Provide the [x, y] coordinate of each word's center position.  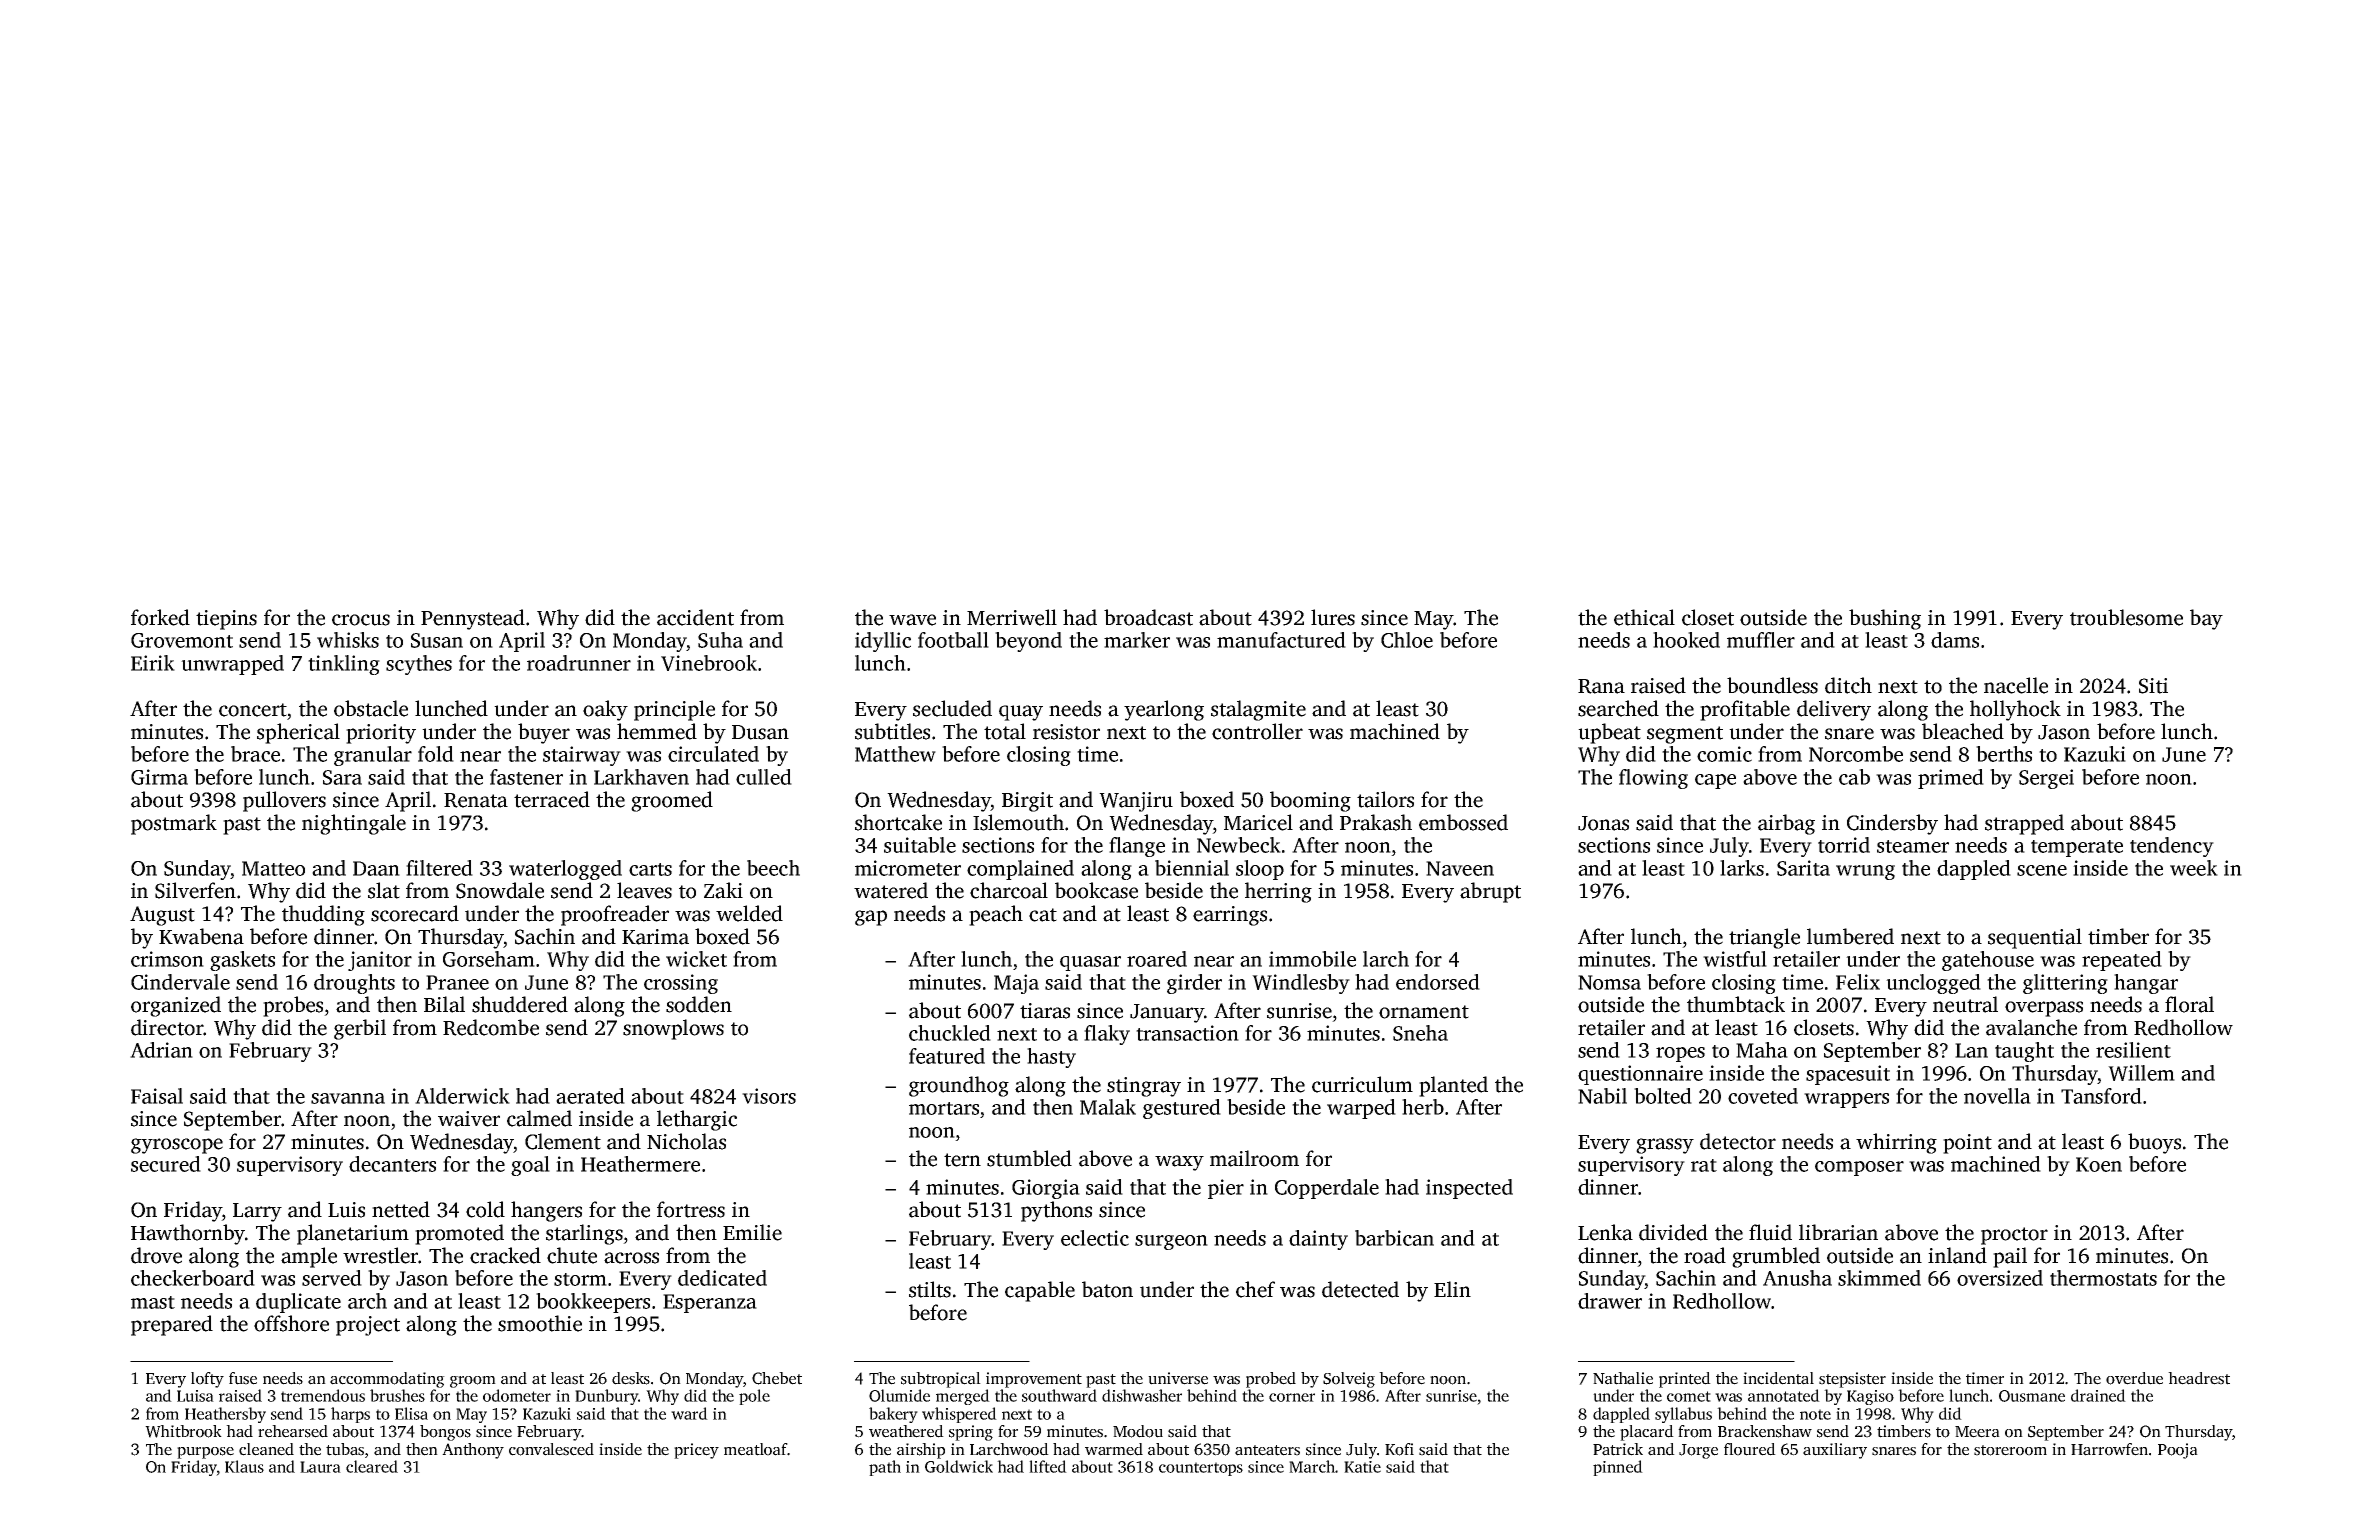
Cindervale [180, 982]
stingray [1144, 1087]
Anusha [1797, 1278]
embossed [1463, 822]
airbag [1786, 824]
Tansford [2101, 1096]
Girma [159, 777]
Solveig [1349, 1380]
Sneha [1420, 1033]
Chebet [777, 1378]
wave [912, 620]
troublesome [2126, 617]
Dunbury [606, 1397]
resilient [2133, 1050]
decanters [392, 1164]
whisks [348, 640]
